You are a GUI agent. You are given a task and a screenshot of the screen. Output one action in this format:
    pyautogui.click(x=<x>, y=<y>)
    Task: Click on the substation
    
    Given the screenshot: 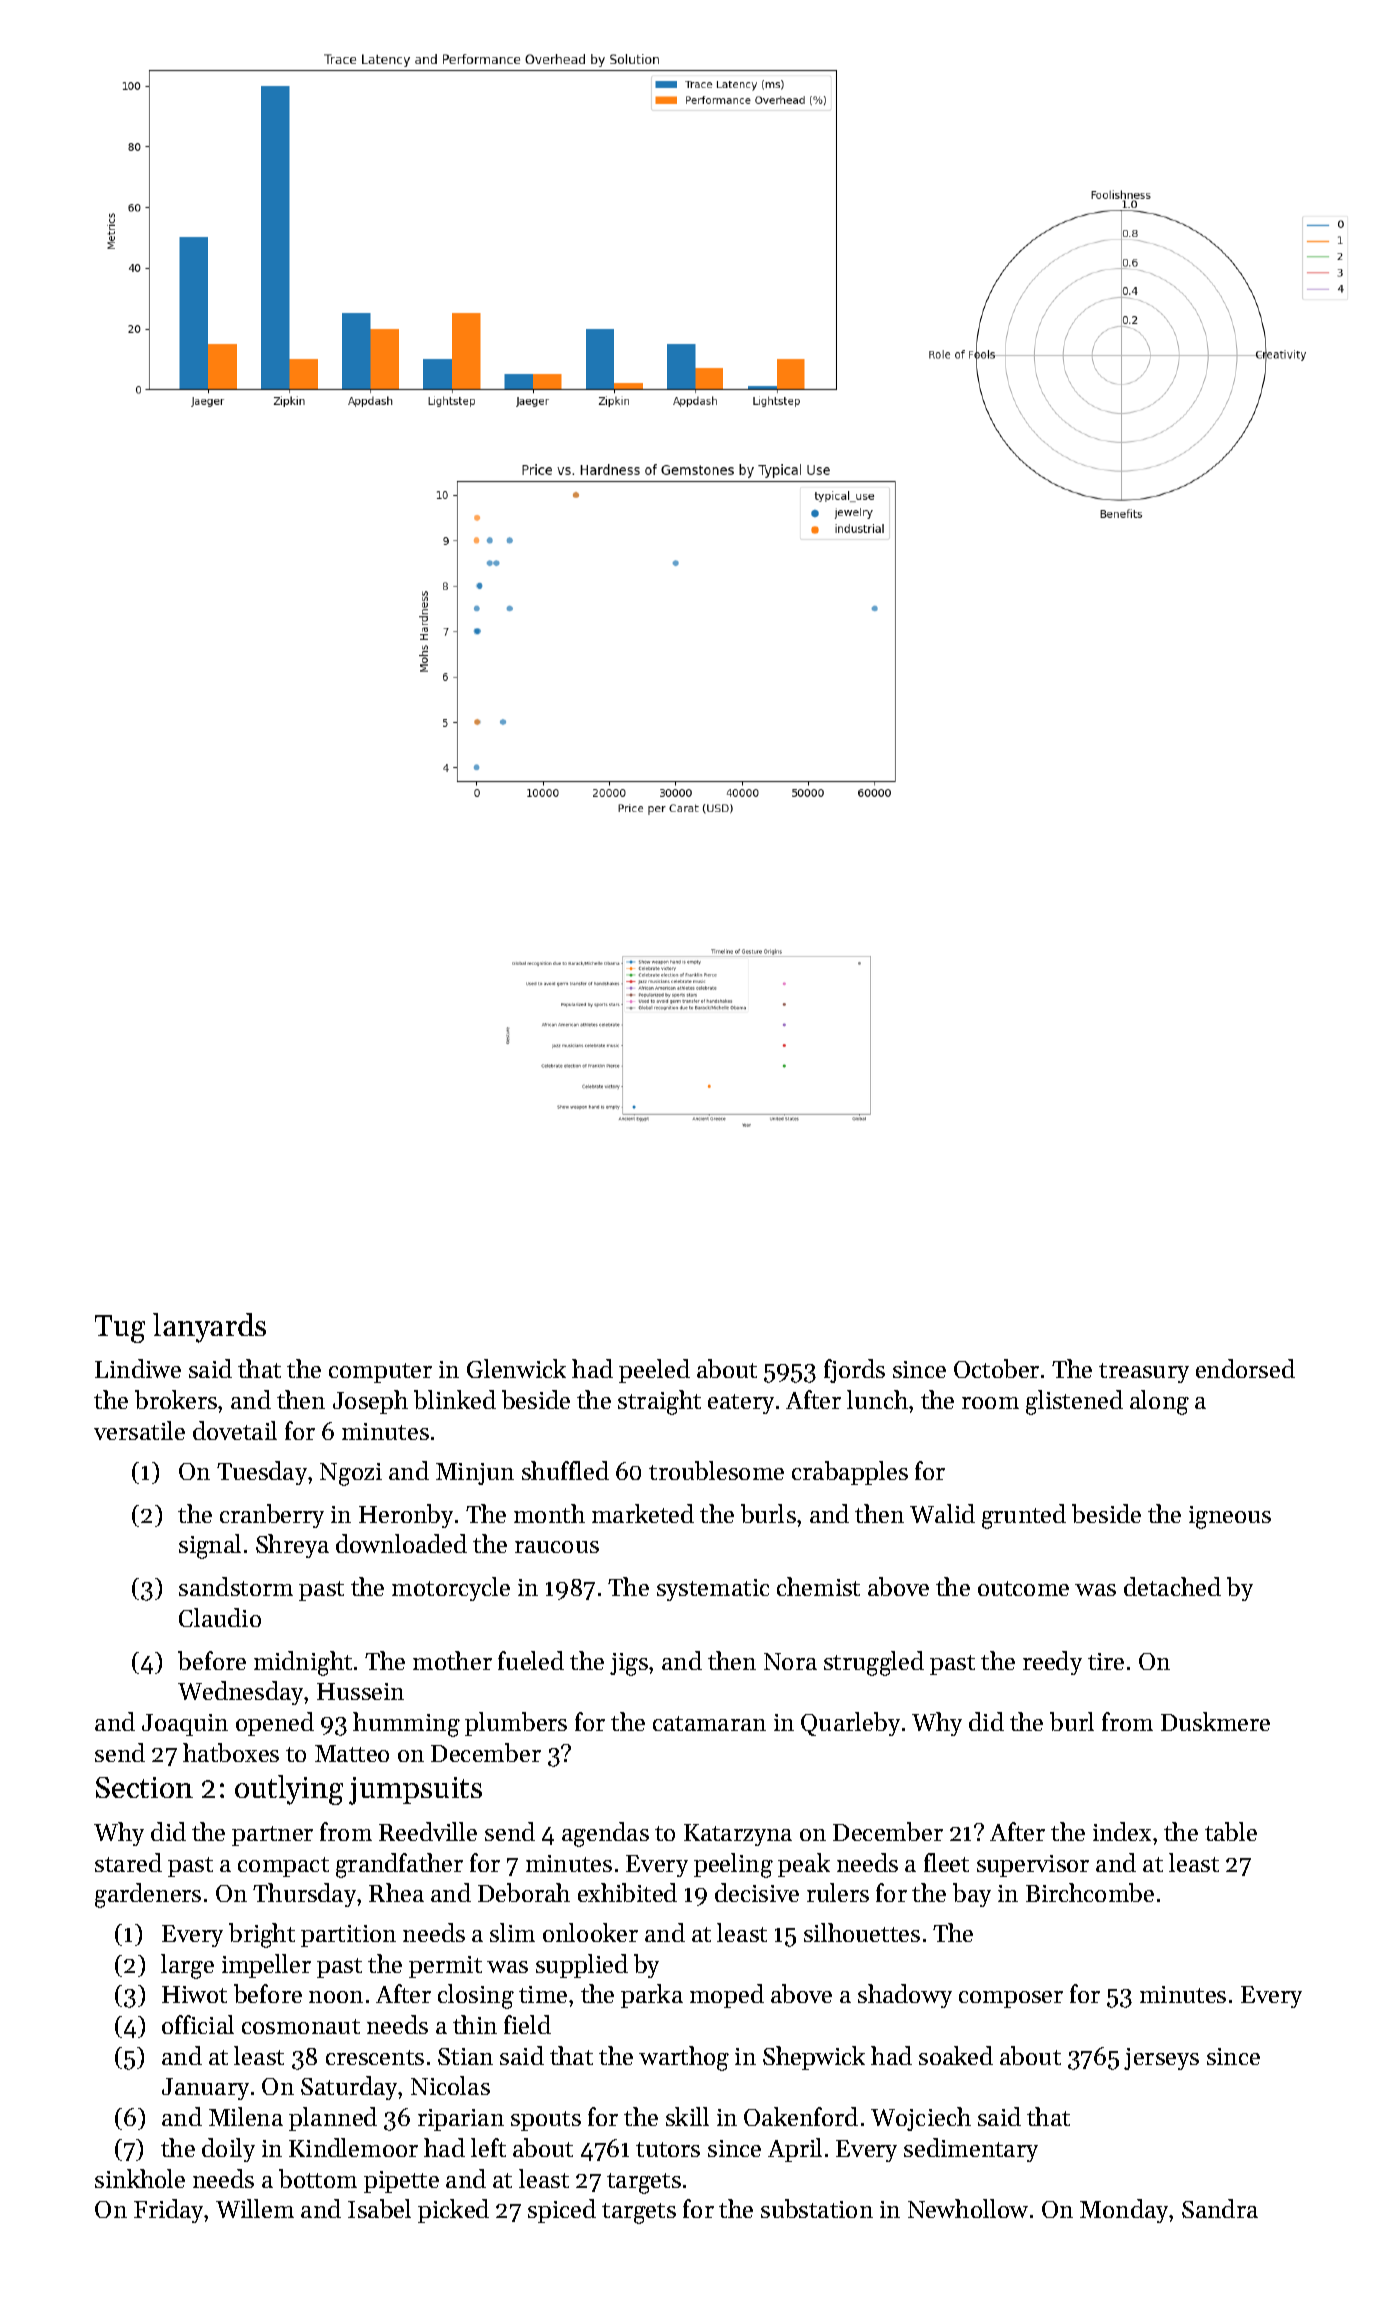 What is the action you would take?
    pyautogui.click(x=817, y=2208)
